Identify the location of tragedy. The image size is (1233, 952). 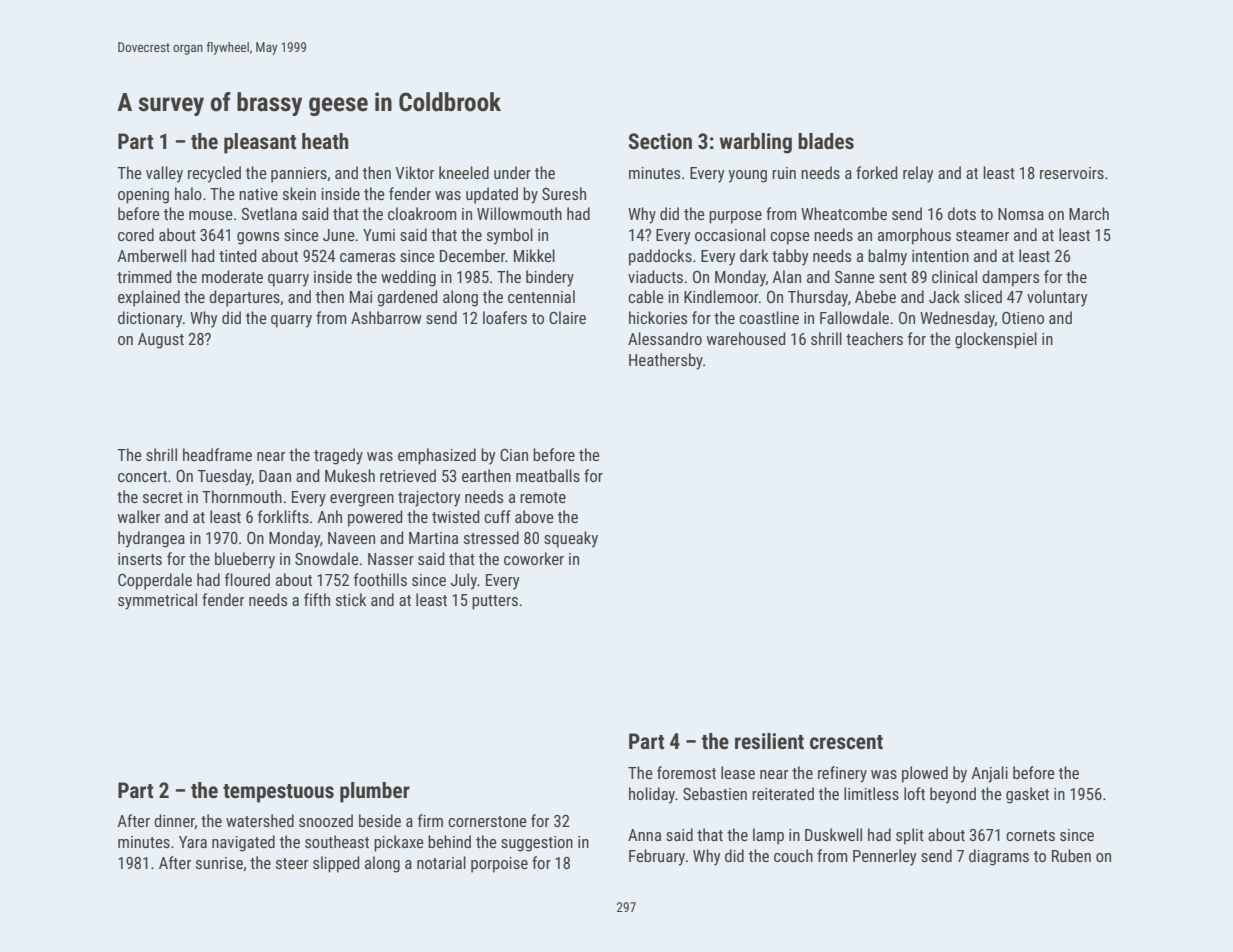
(338, 456).
